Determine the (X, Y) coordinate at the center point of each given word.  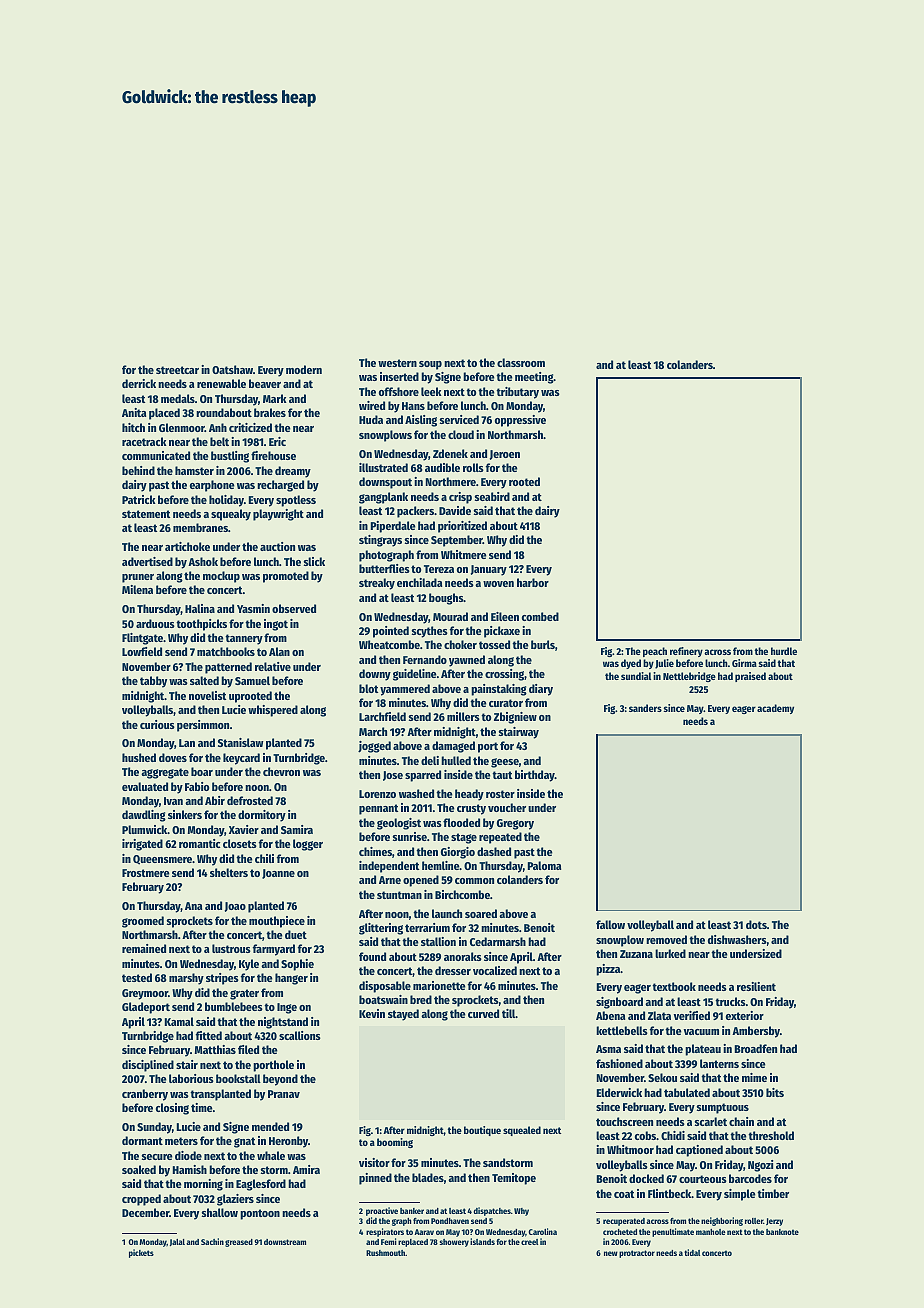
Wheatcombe (389, 644)
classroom (521, 362)
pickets (141, 1253)
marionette (439, 985)
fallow (610, 924)
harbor (533, 582)
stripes (222, 979)
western (397, 363)
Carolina (542, 1231)
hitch (133, 427)
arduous (155, 623)
